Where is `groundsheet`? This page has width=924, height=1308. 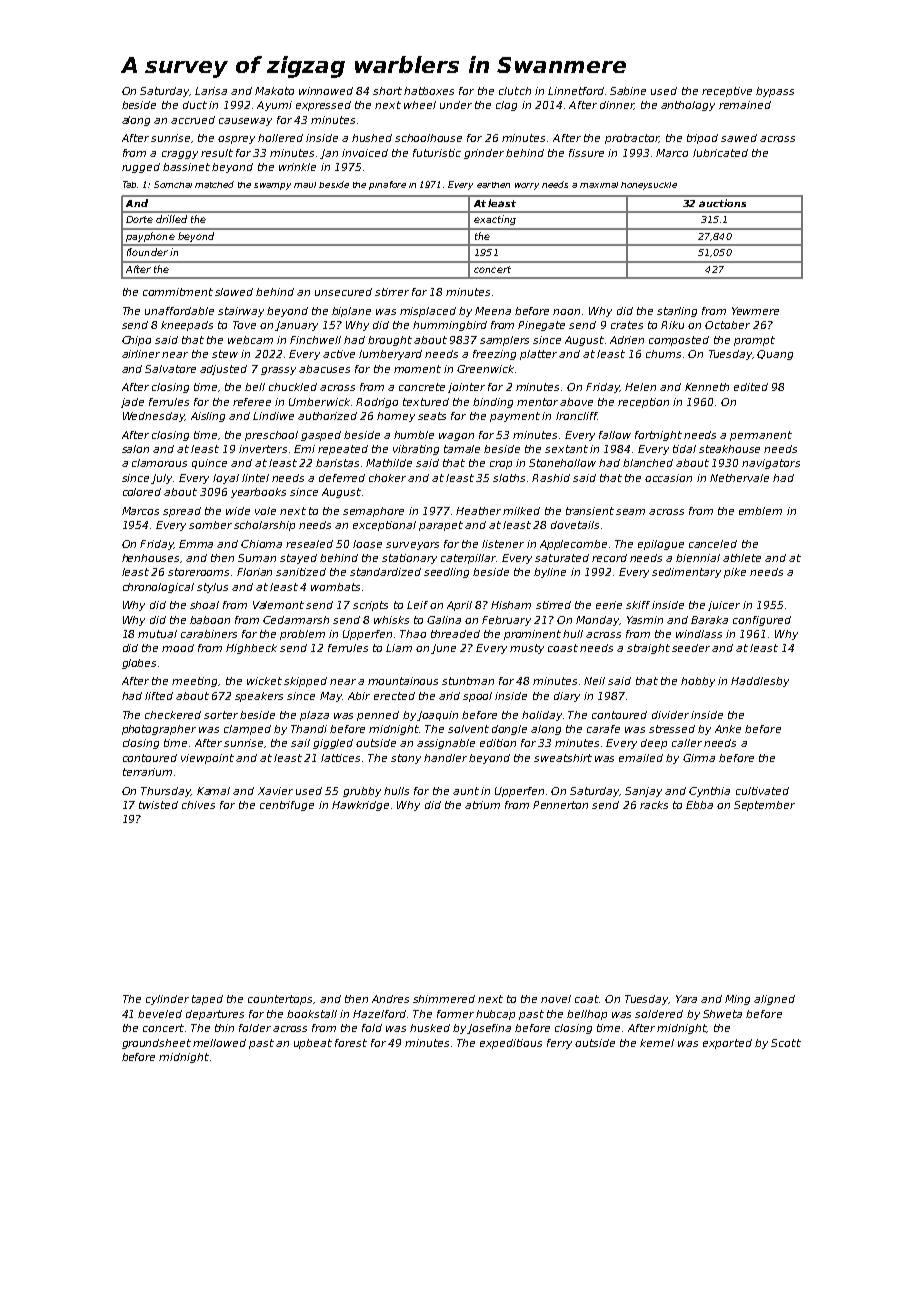 groundsheet is located at coordinates (156, 1044).
